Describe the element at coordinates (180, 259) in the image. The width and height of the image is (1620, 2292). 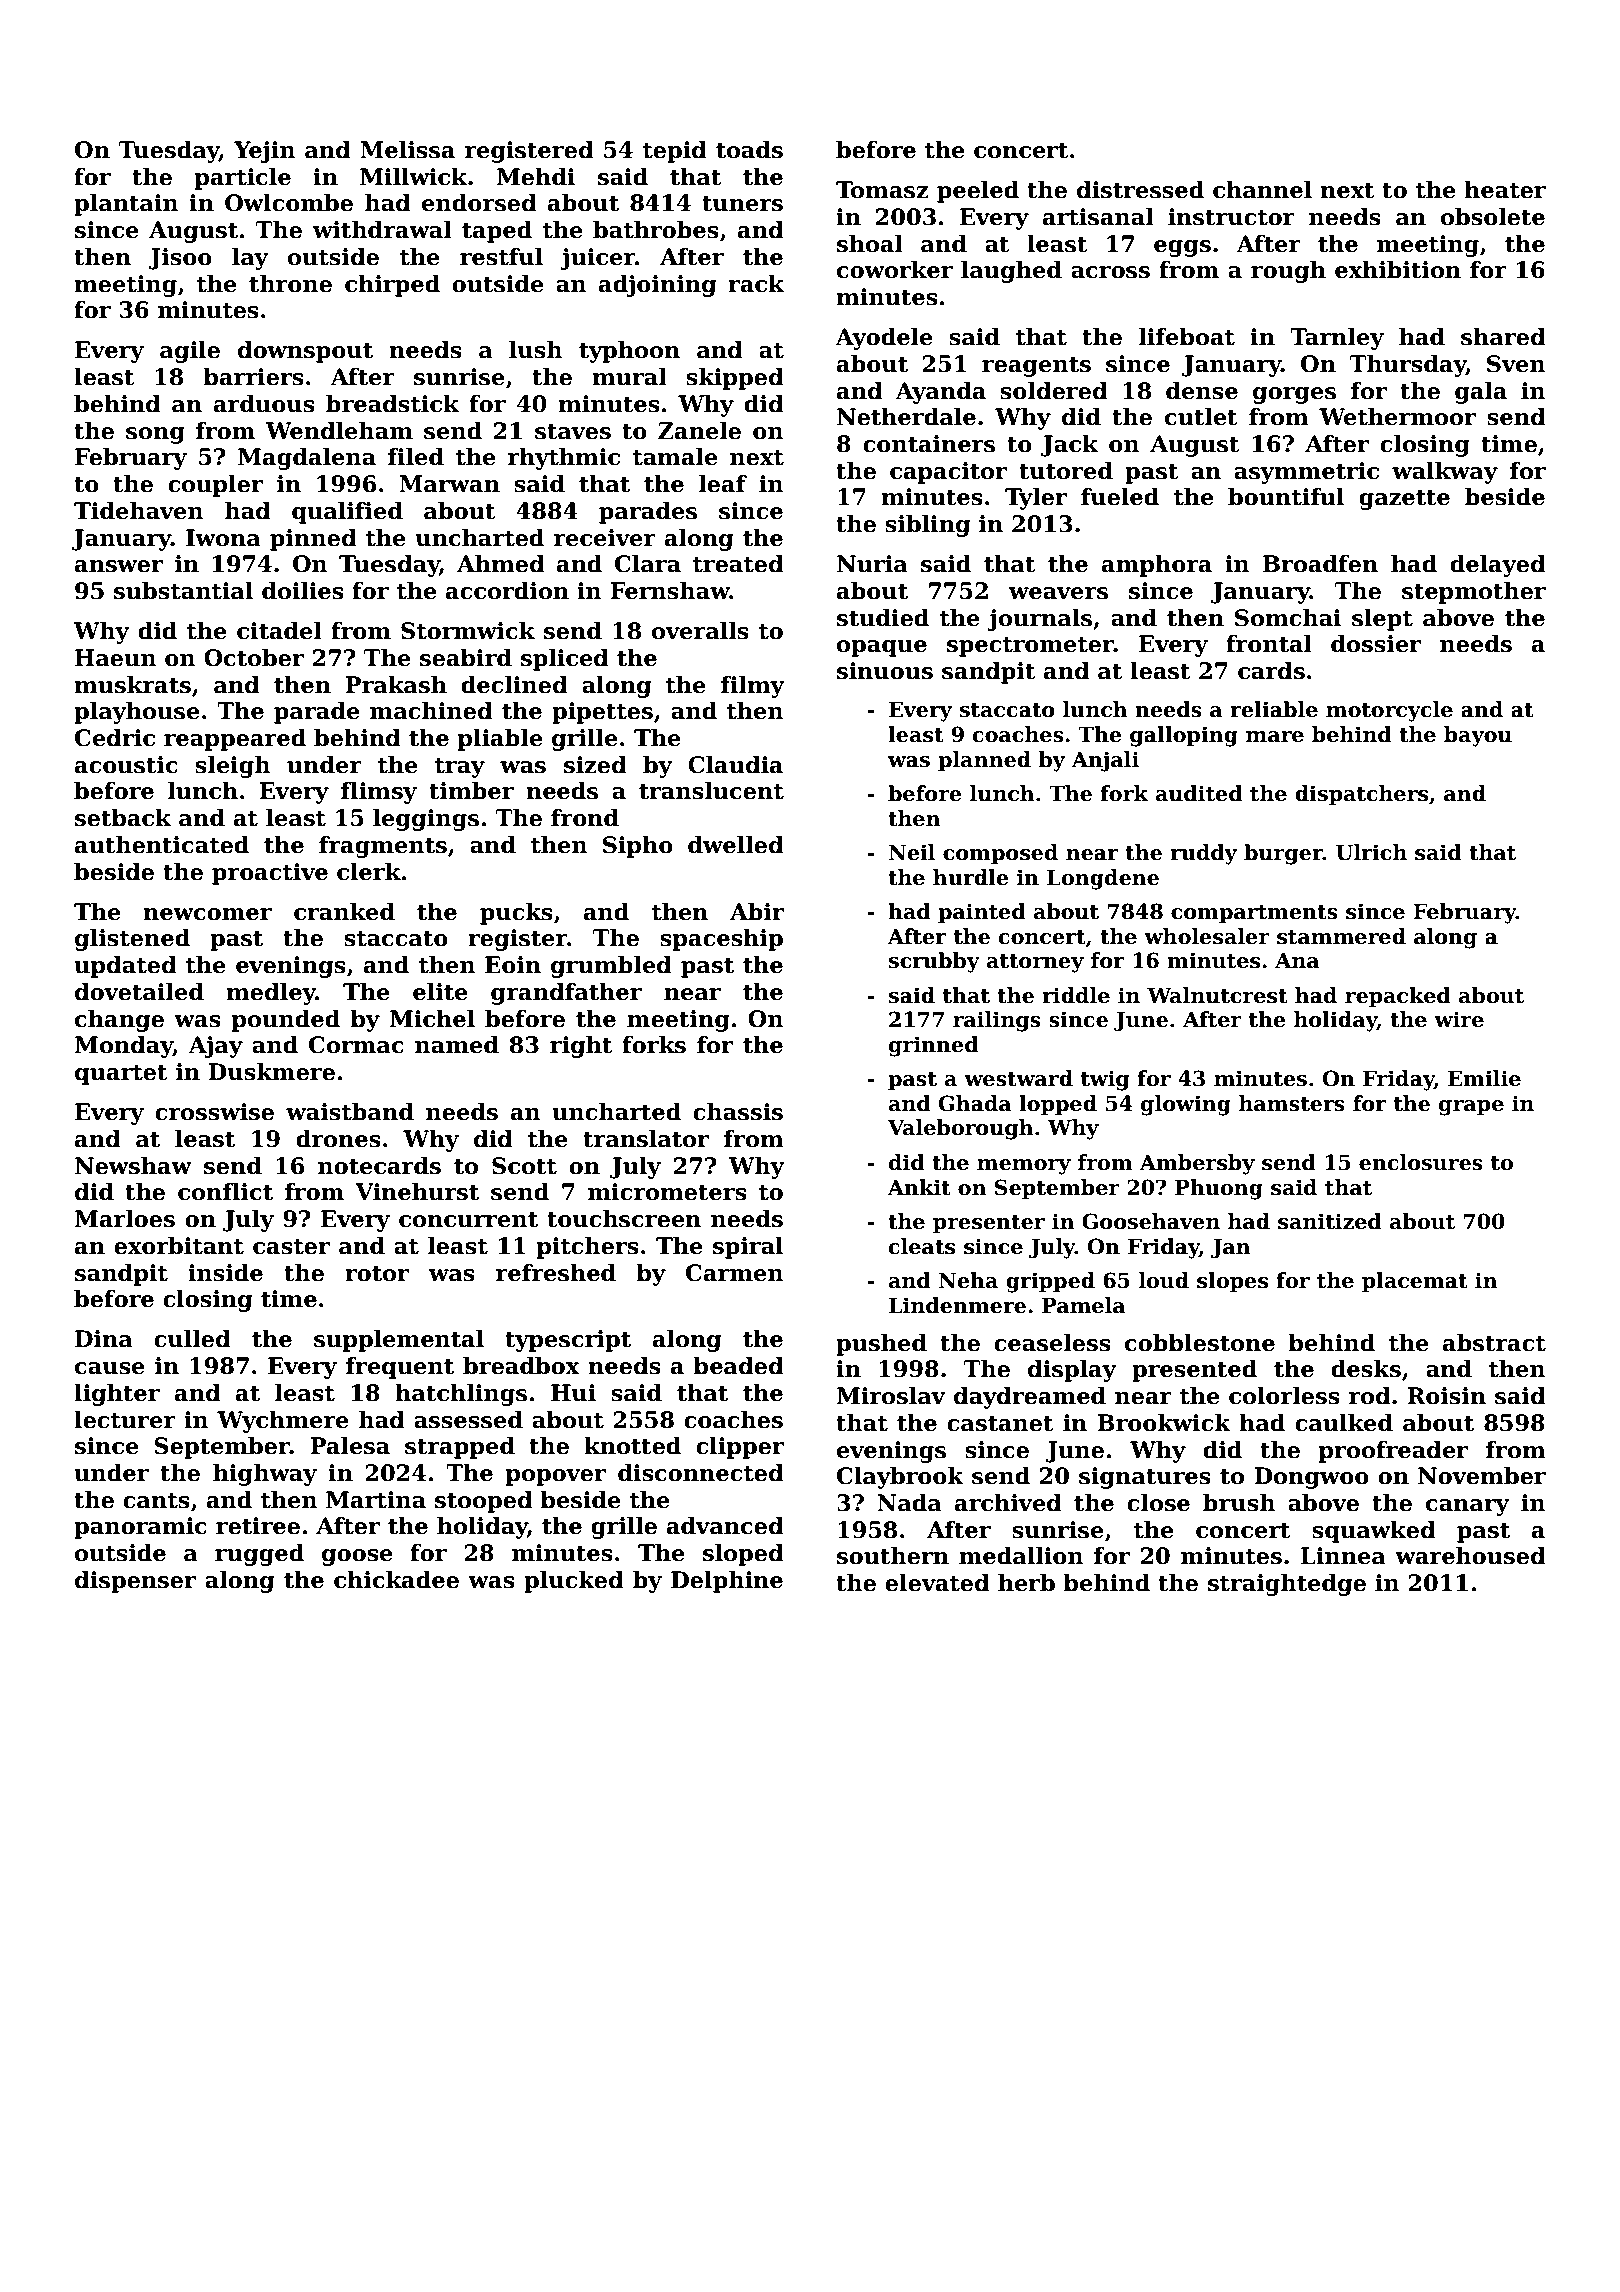
I see `Jisoo` at that location.
